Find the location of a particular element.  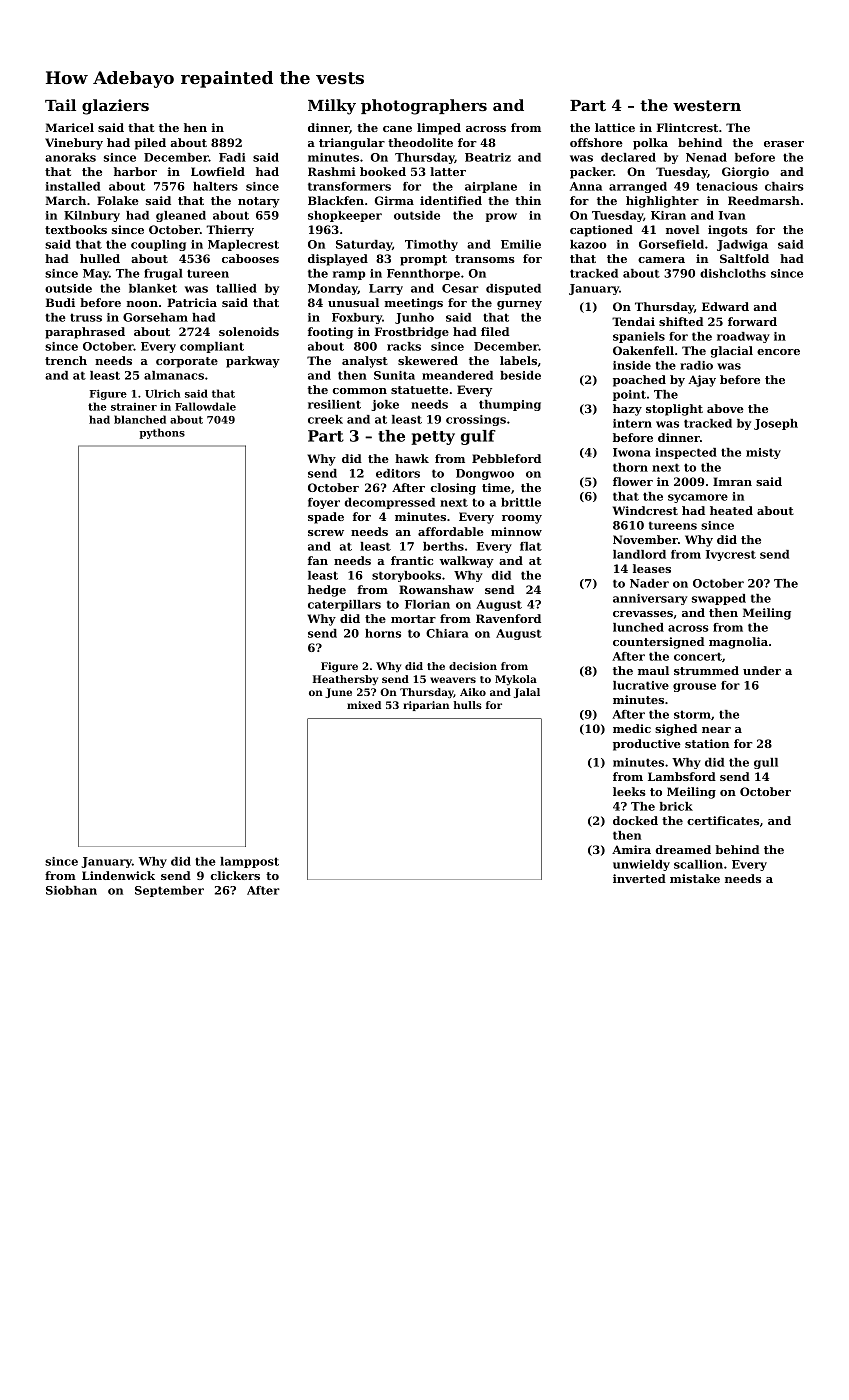

western is located at coordinates (707, 105).
